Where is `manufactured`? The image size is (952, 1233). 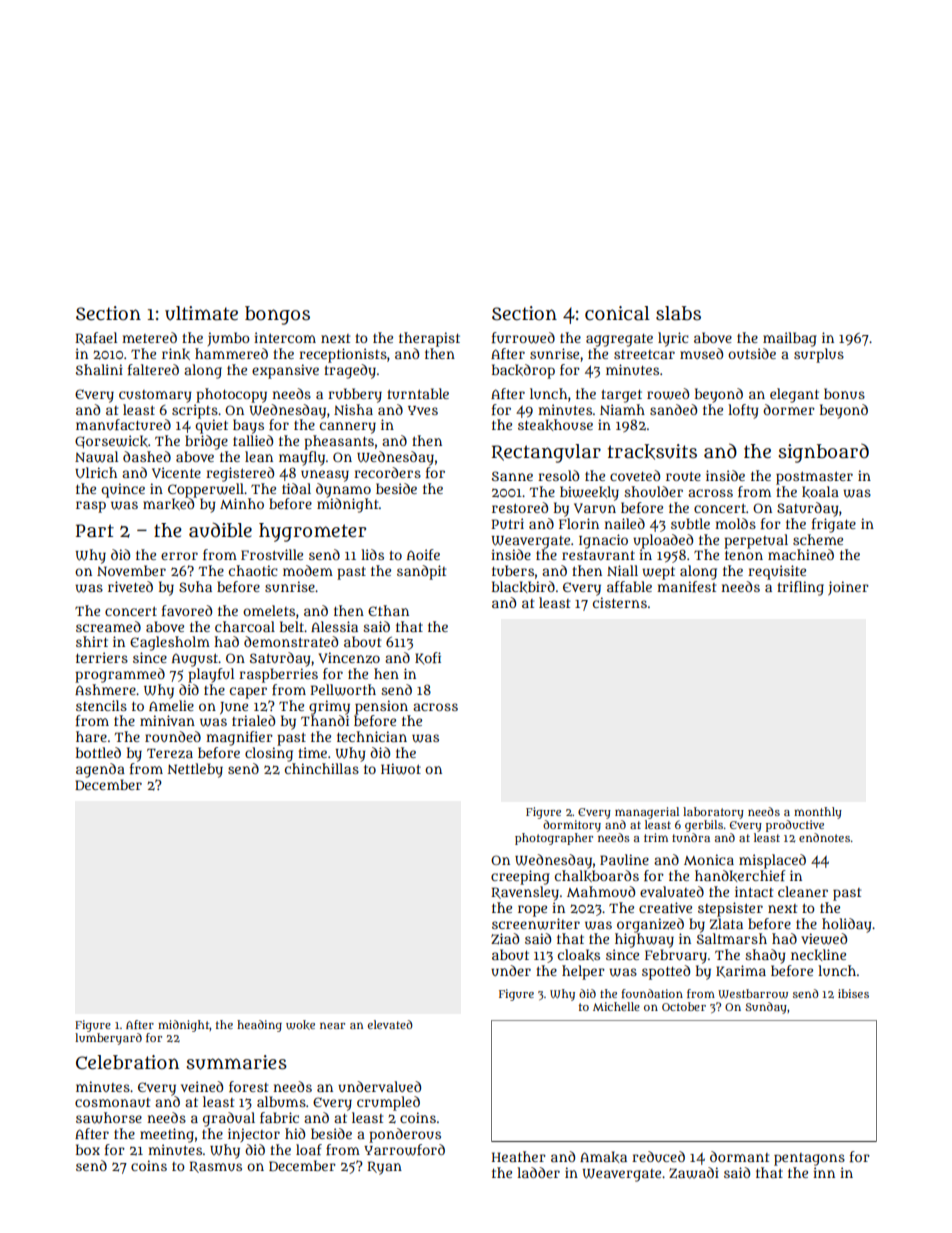 manufactured is located at coordinates (123, 424).
